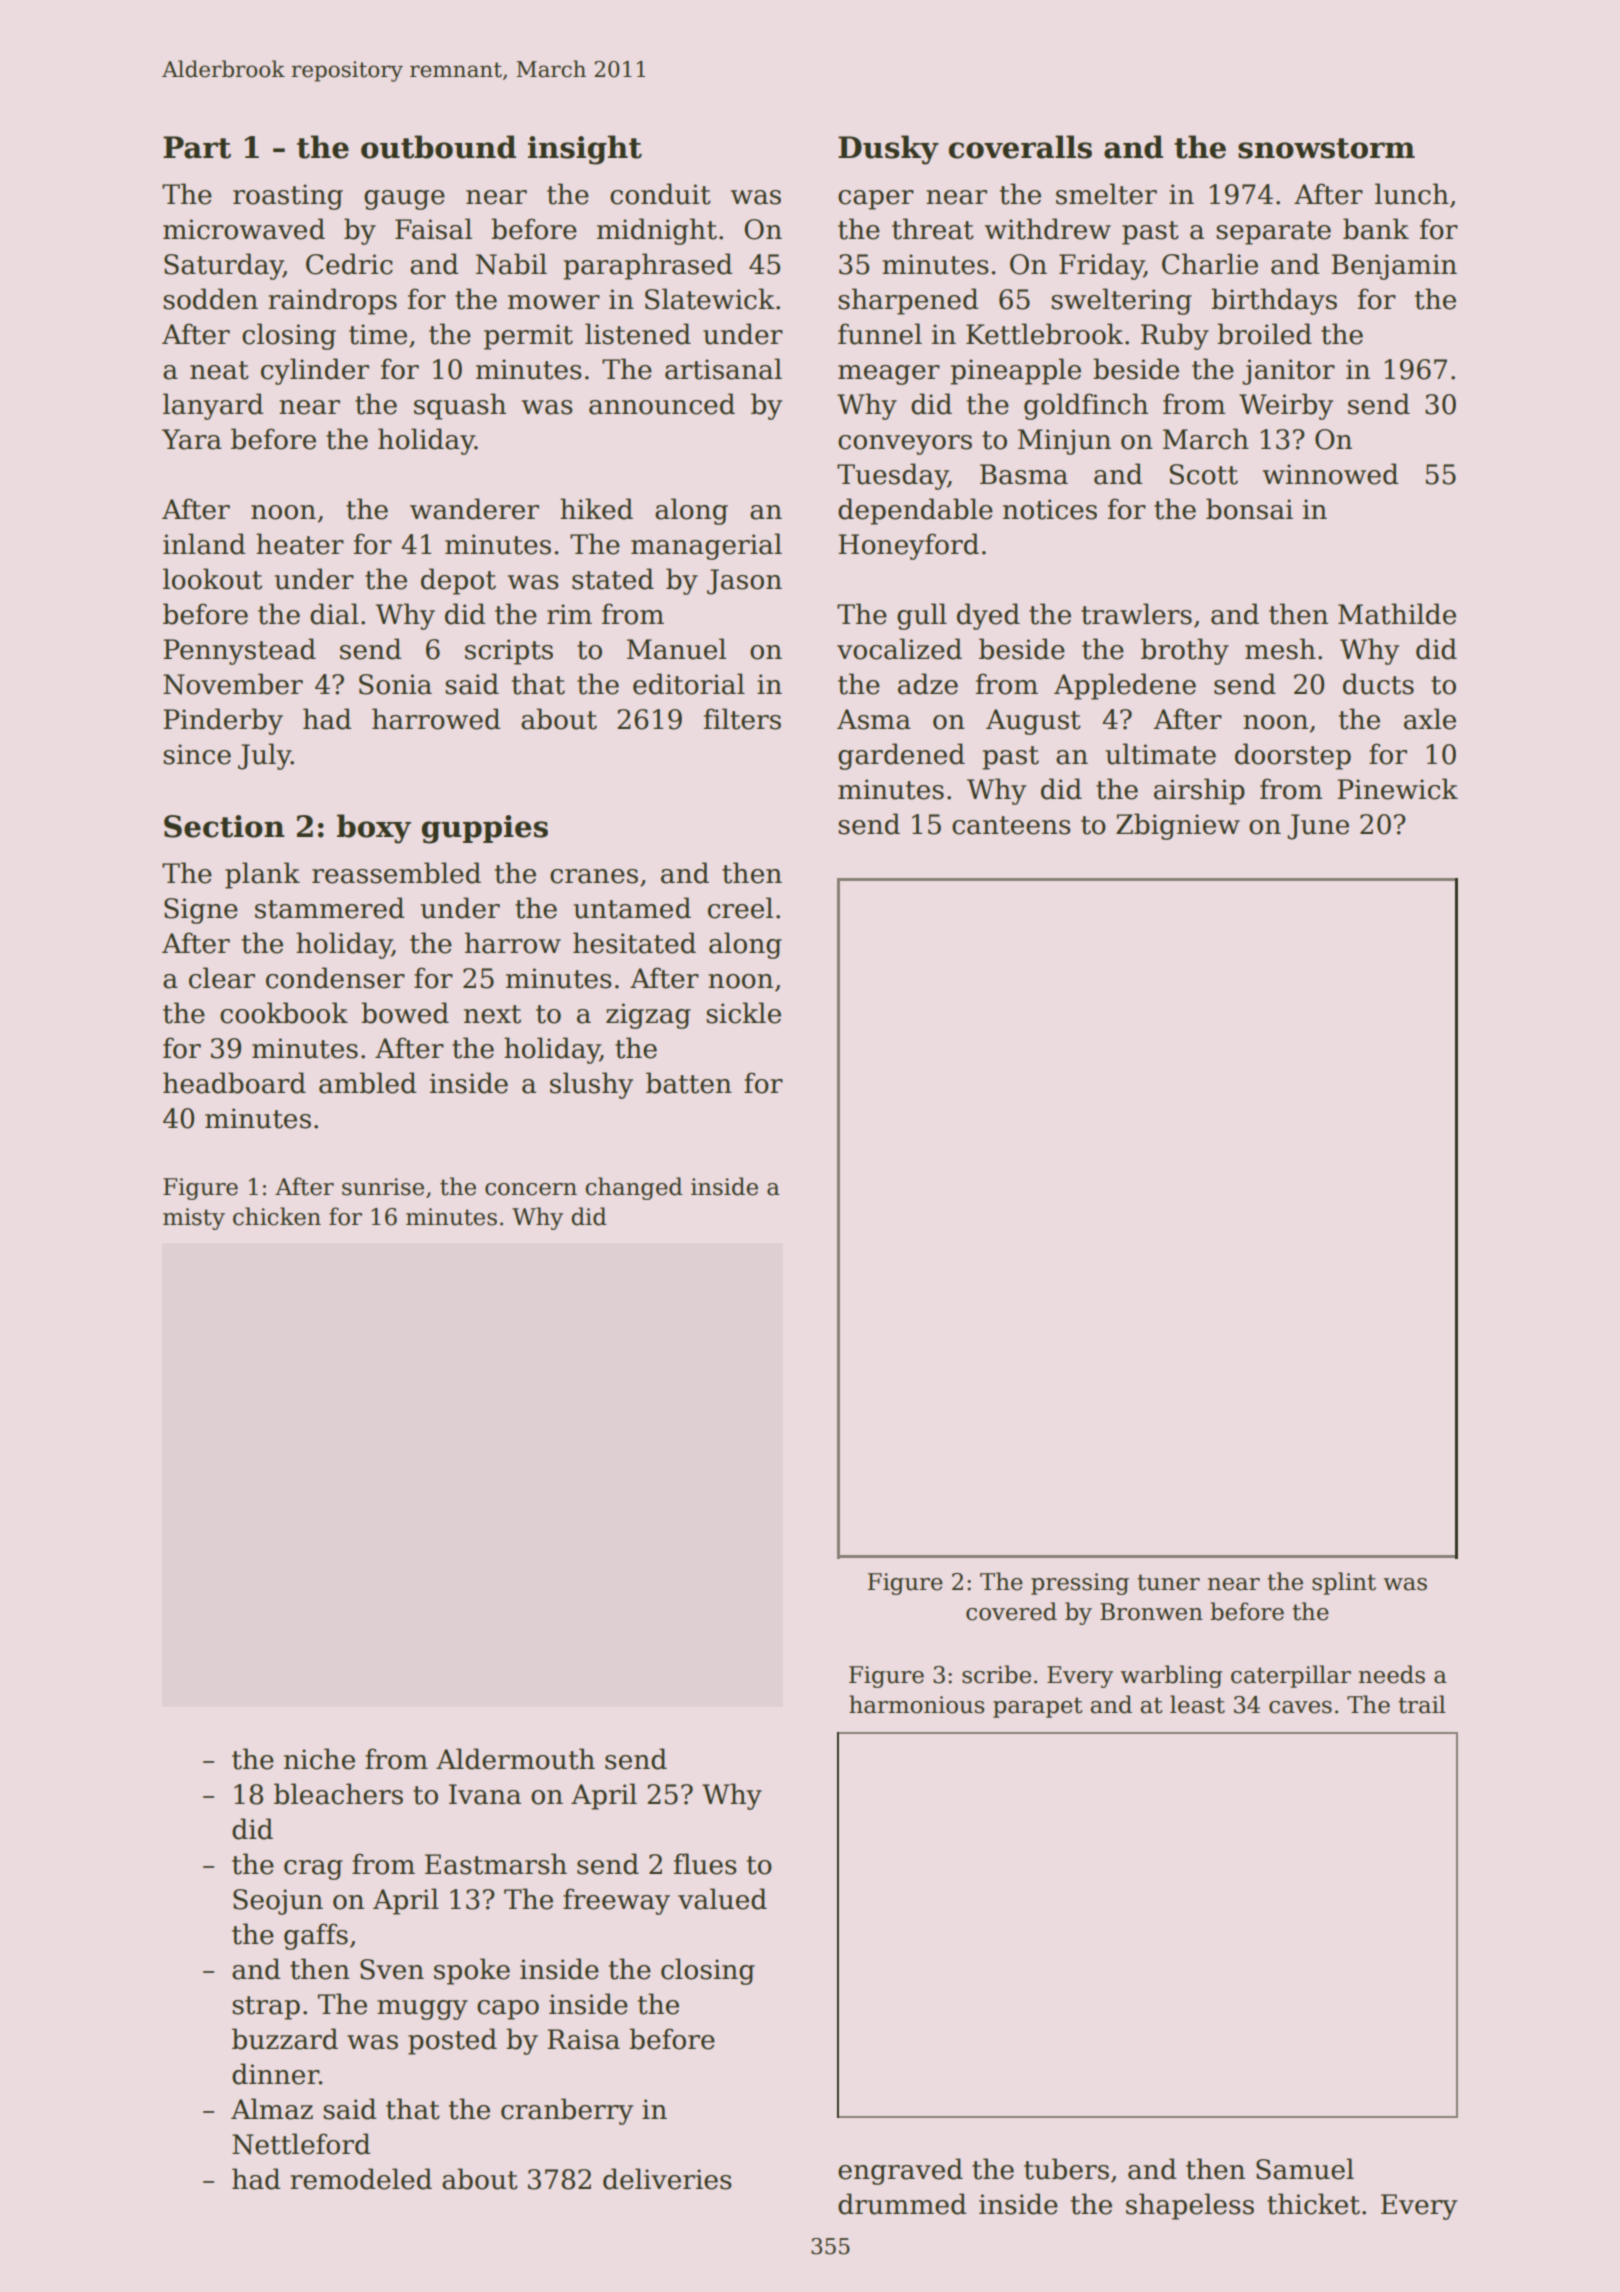 Image resolution: width=1620 pixels, height=2292 pixels. Describe the element at coordinates (1168, 1582) in the screenshot. I see `tuner` at that location.
